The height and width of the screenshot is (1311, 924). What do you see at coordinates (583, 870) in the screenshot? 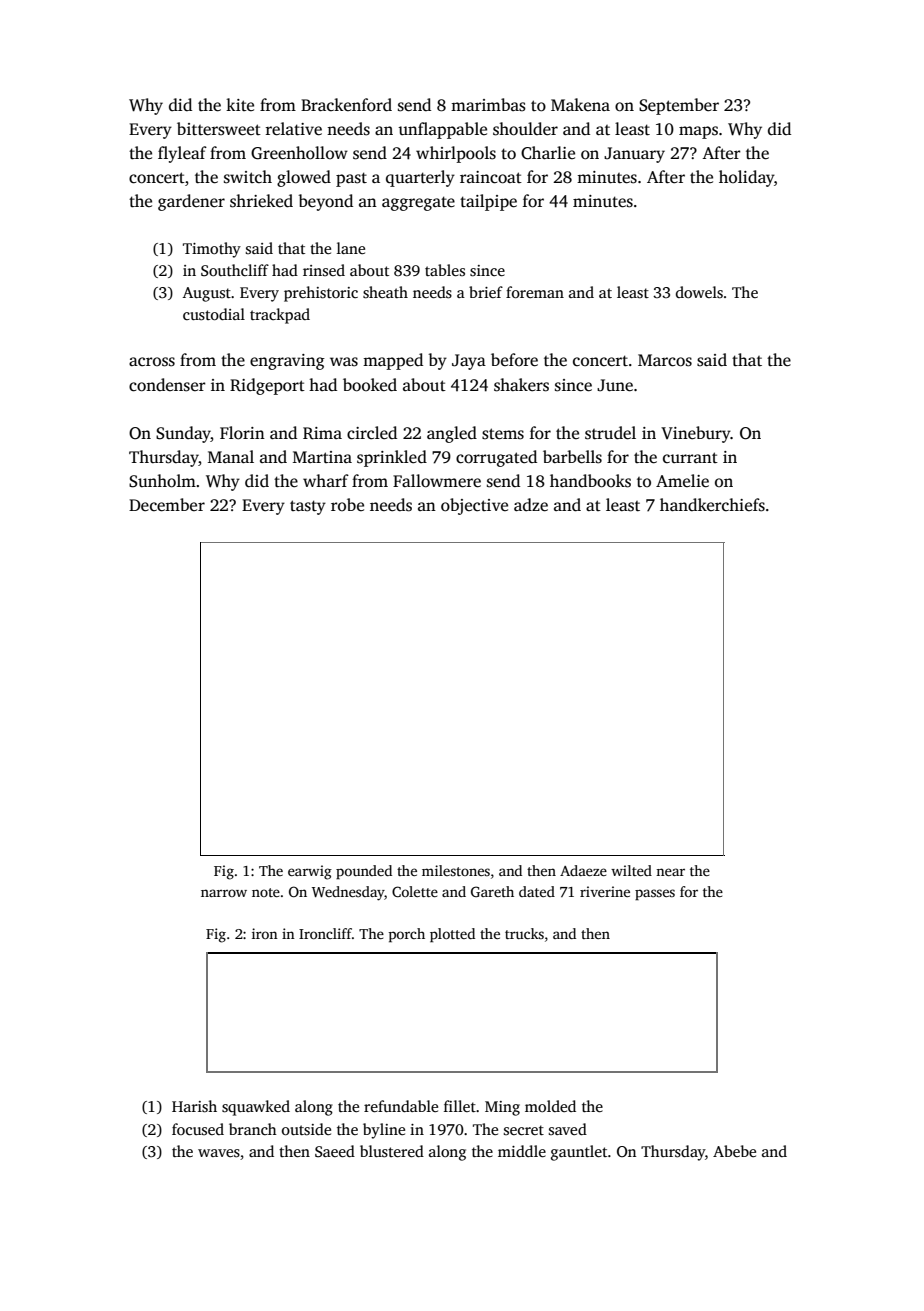
I see `Adaeze` at bounding box center [583, 870].
